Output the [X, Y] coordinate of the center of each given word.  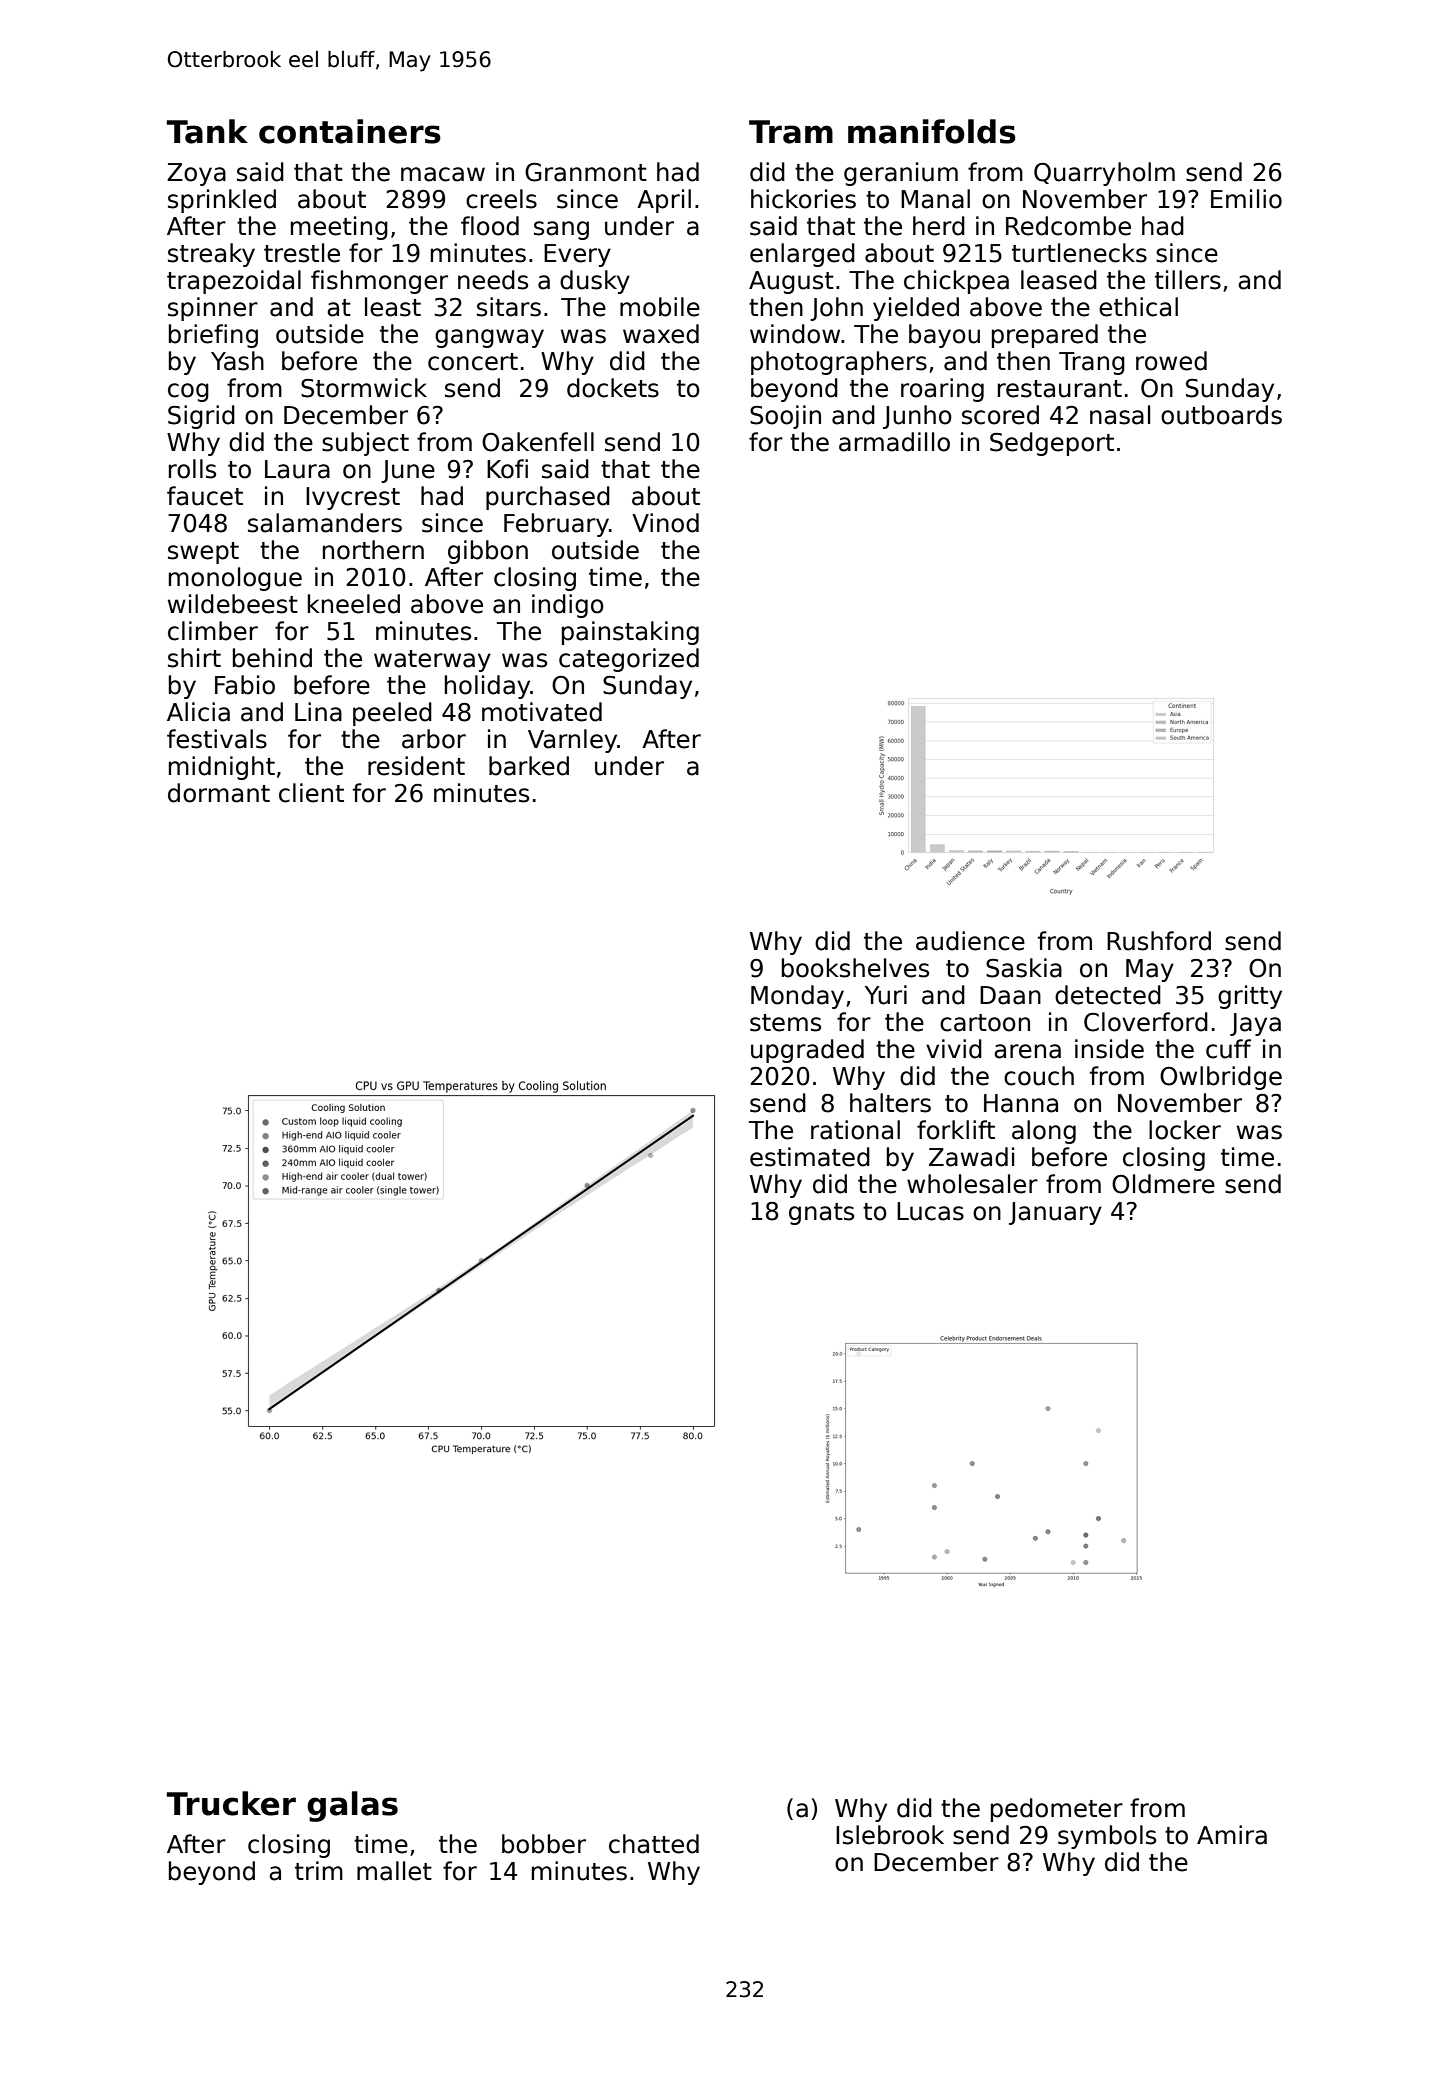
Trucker [231, 1803]
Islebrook [890, 1835]
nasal [1120, 415]
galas [352, 1806]
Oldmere [1163, 1184]
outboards [1221, 415]
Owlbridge [1221, 1078]
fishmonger [379, 282]
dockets [613, 388]
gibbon [488, 552]
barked [529, 766]
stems [785, 1023]
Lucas [930, 1211]
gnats [821, 1214]
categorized [629, 660]
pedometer [1057, 1810]
